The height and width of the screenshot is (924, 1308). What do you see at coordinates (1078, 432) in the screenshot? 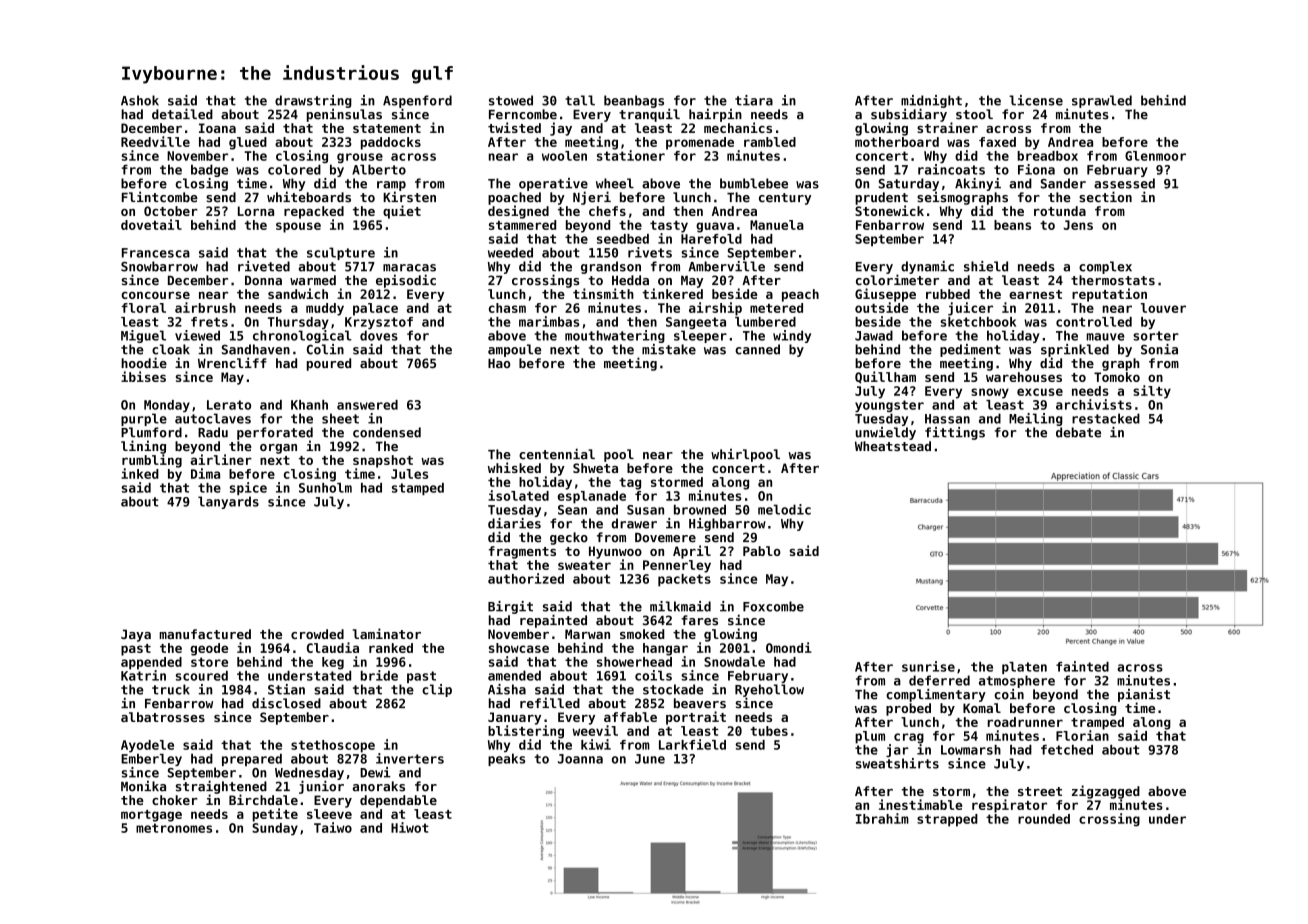
I see `debate` at bounding box center [1078, 432].
